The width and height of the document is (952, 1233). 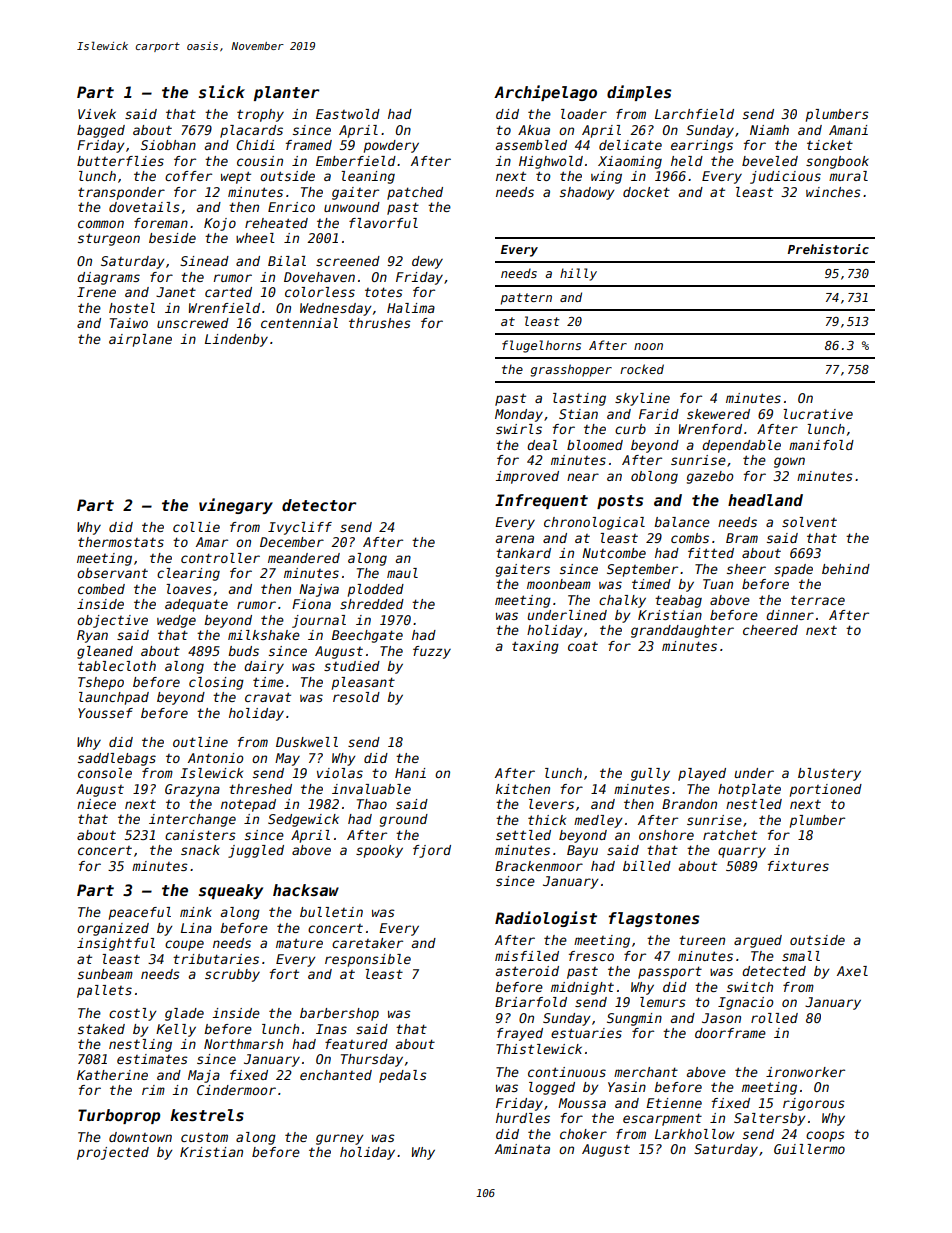 What do you see at coordinates (221, 91) in the document?
I see `slick` at bounding box center [221, 91].
